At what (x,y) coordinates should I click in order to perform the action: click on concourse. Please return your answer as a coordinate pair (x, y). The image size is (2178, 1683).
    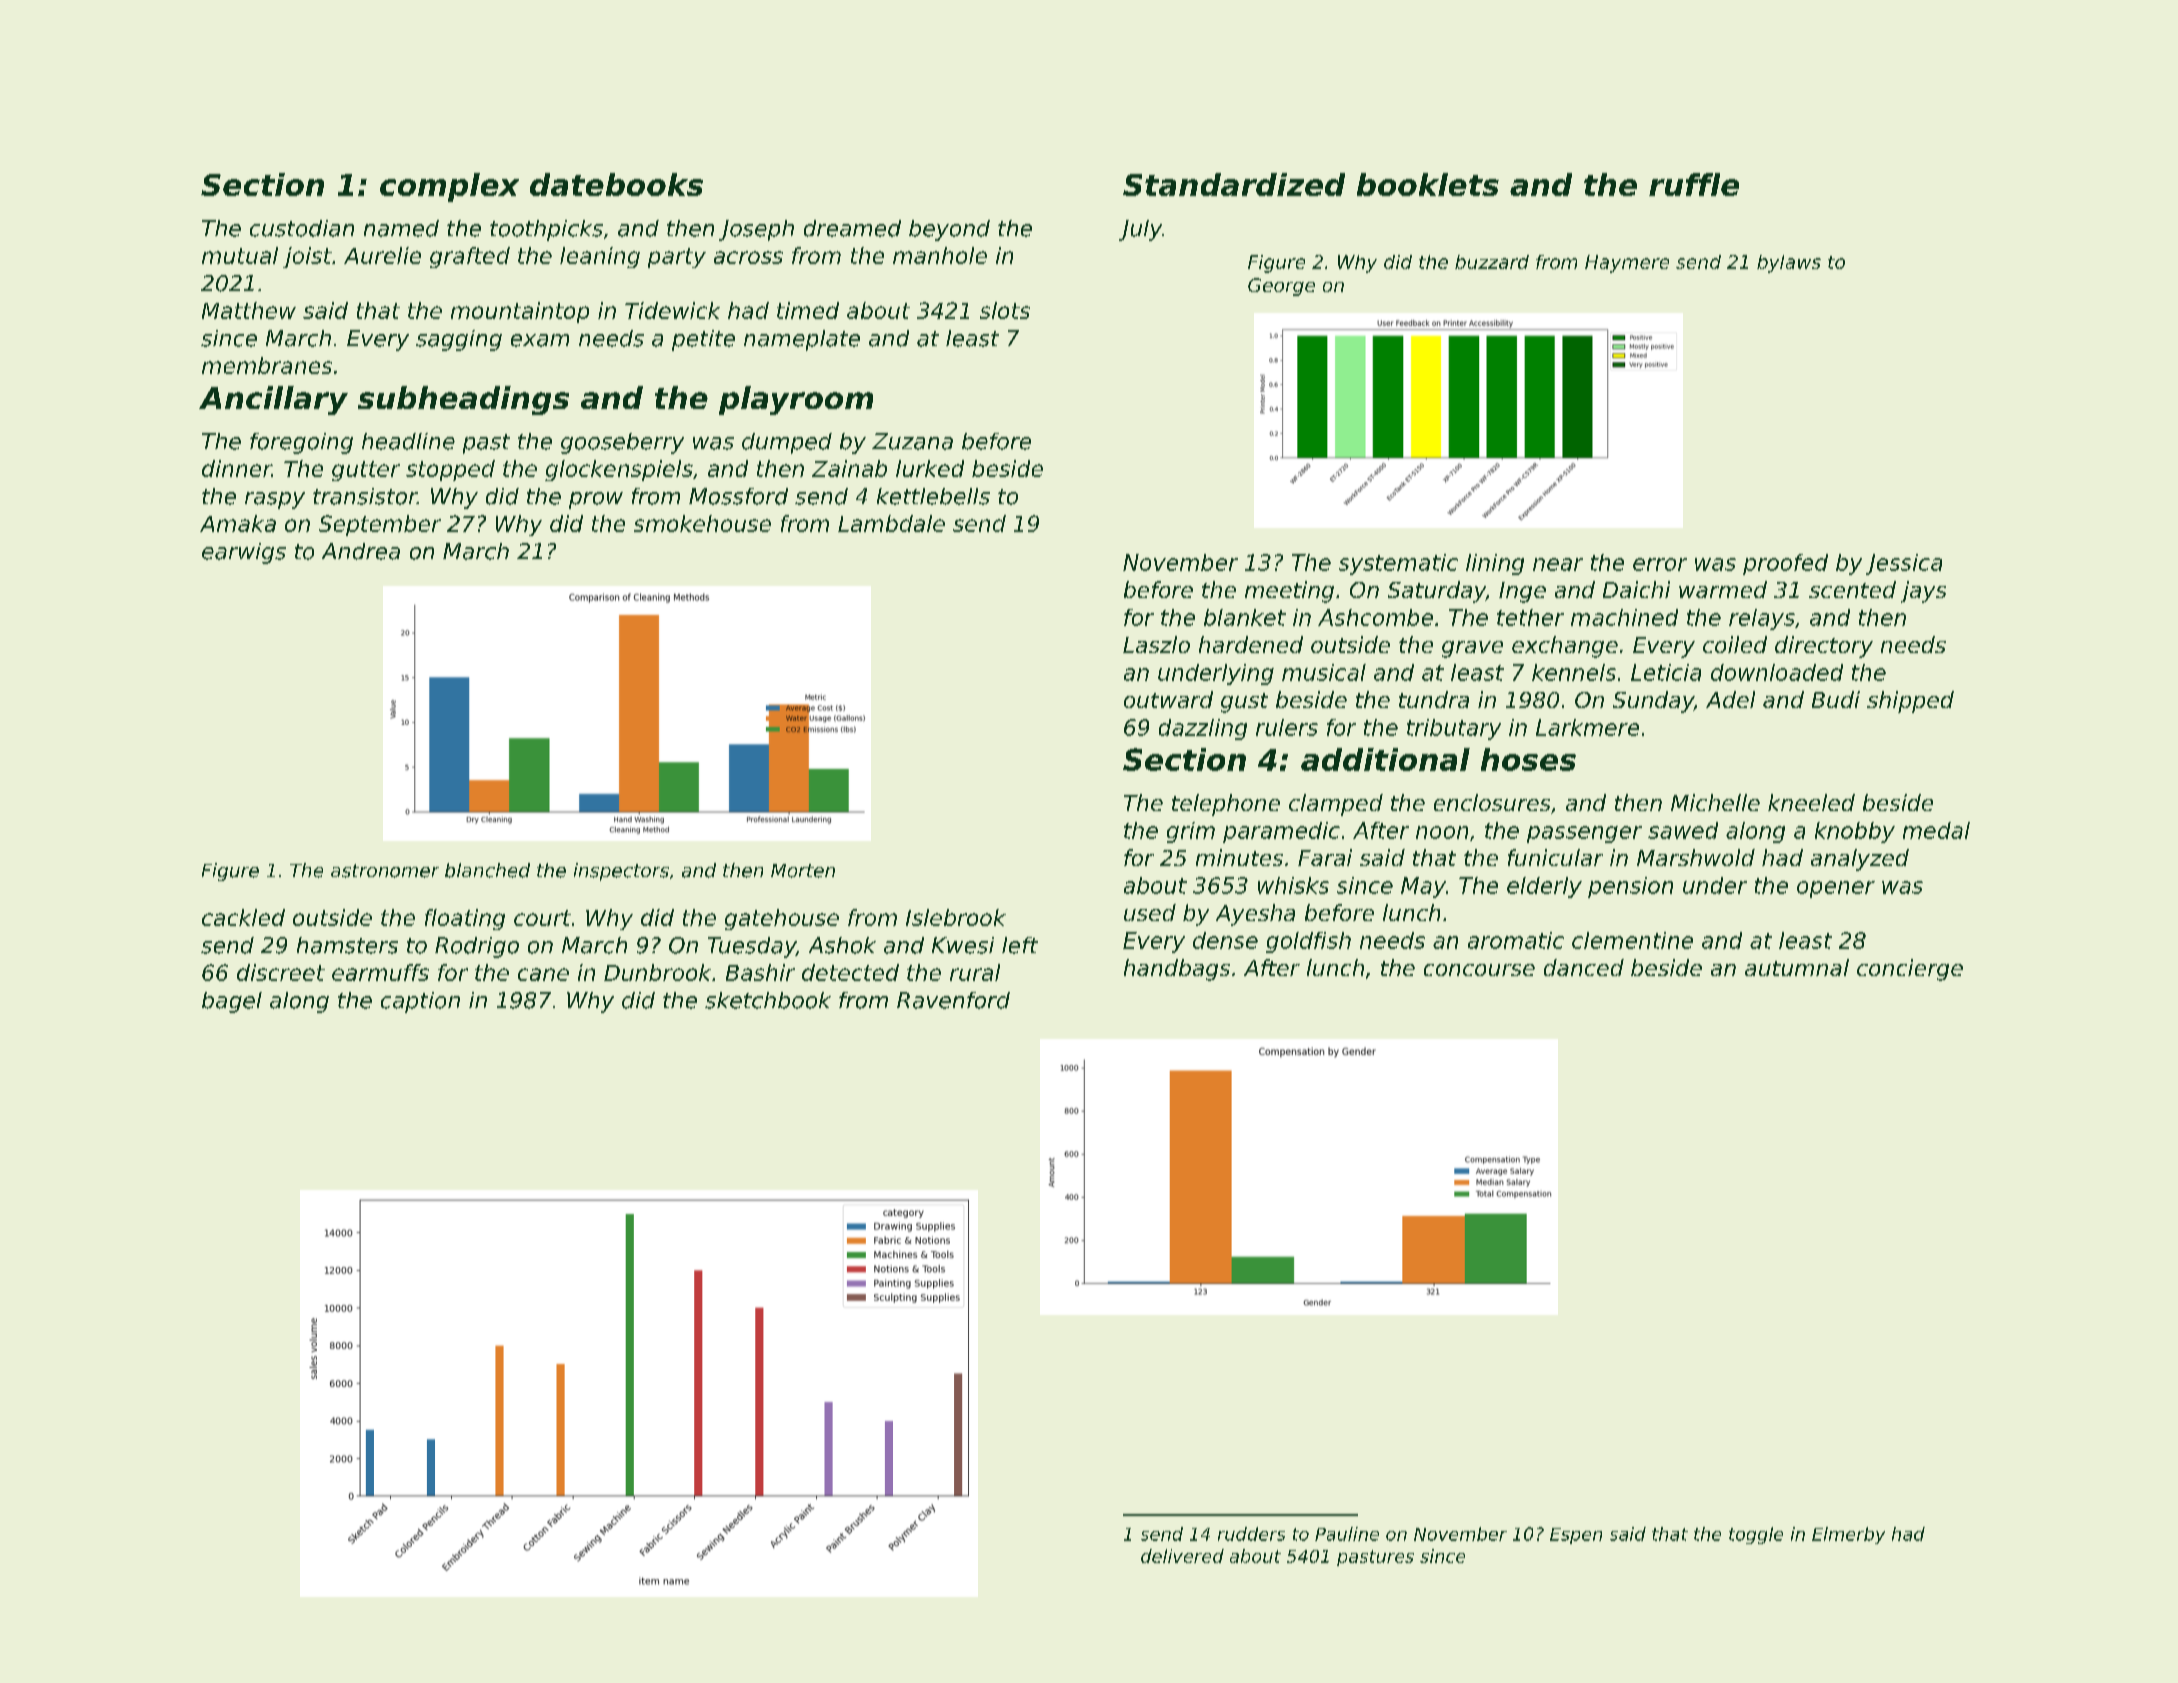
    Looking at the image, I should click on (1479, 970).
